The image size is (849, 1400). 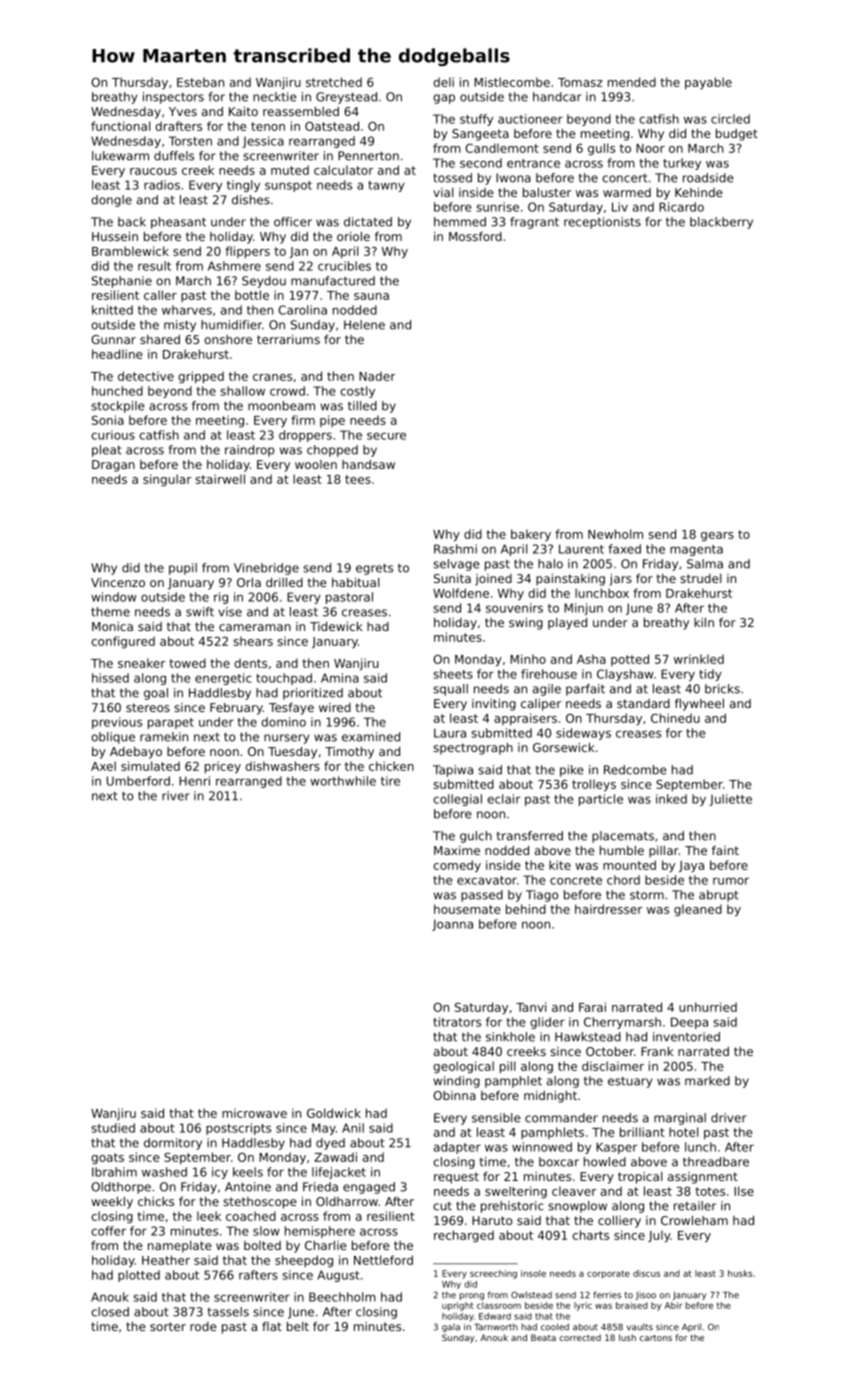 What do you see at coordinates (173, 98) in the document?
I see `inspectors` at bounding box center [173, 98].
